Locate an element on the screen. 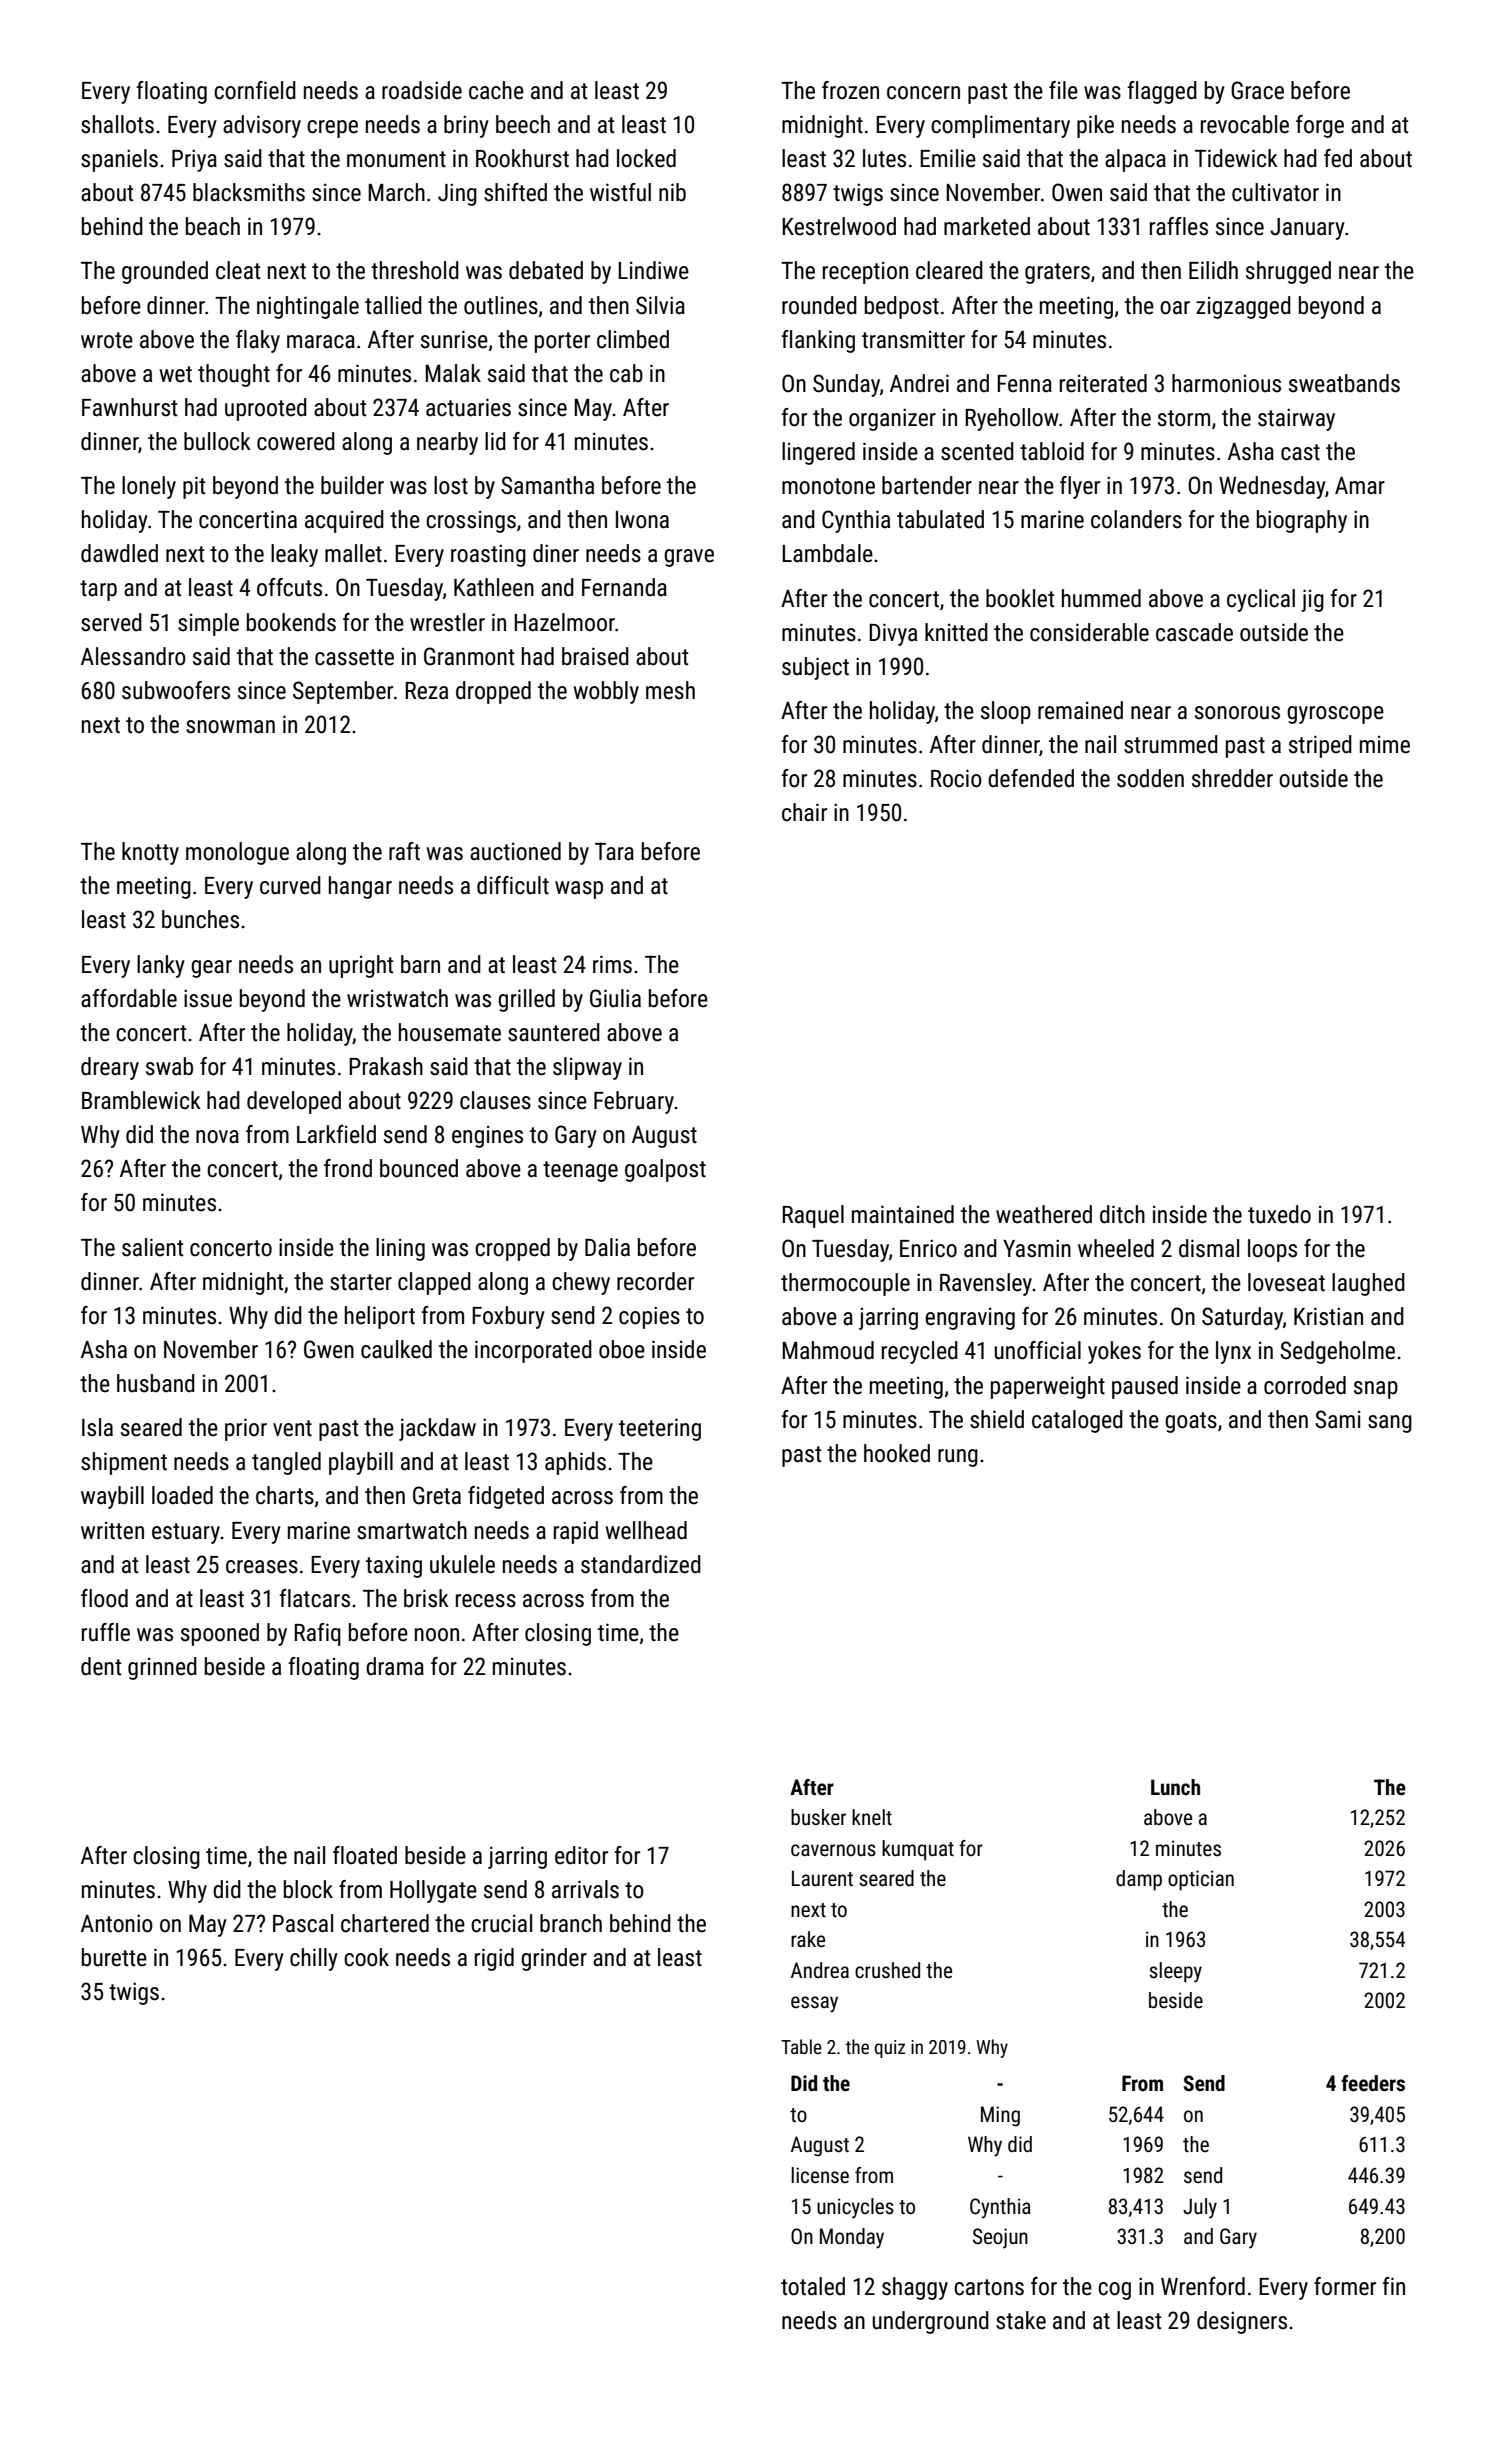  March is located at coordinates (396, 192).
